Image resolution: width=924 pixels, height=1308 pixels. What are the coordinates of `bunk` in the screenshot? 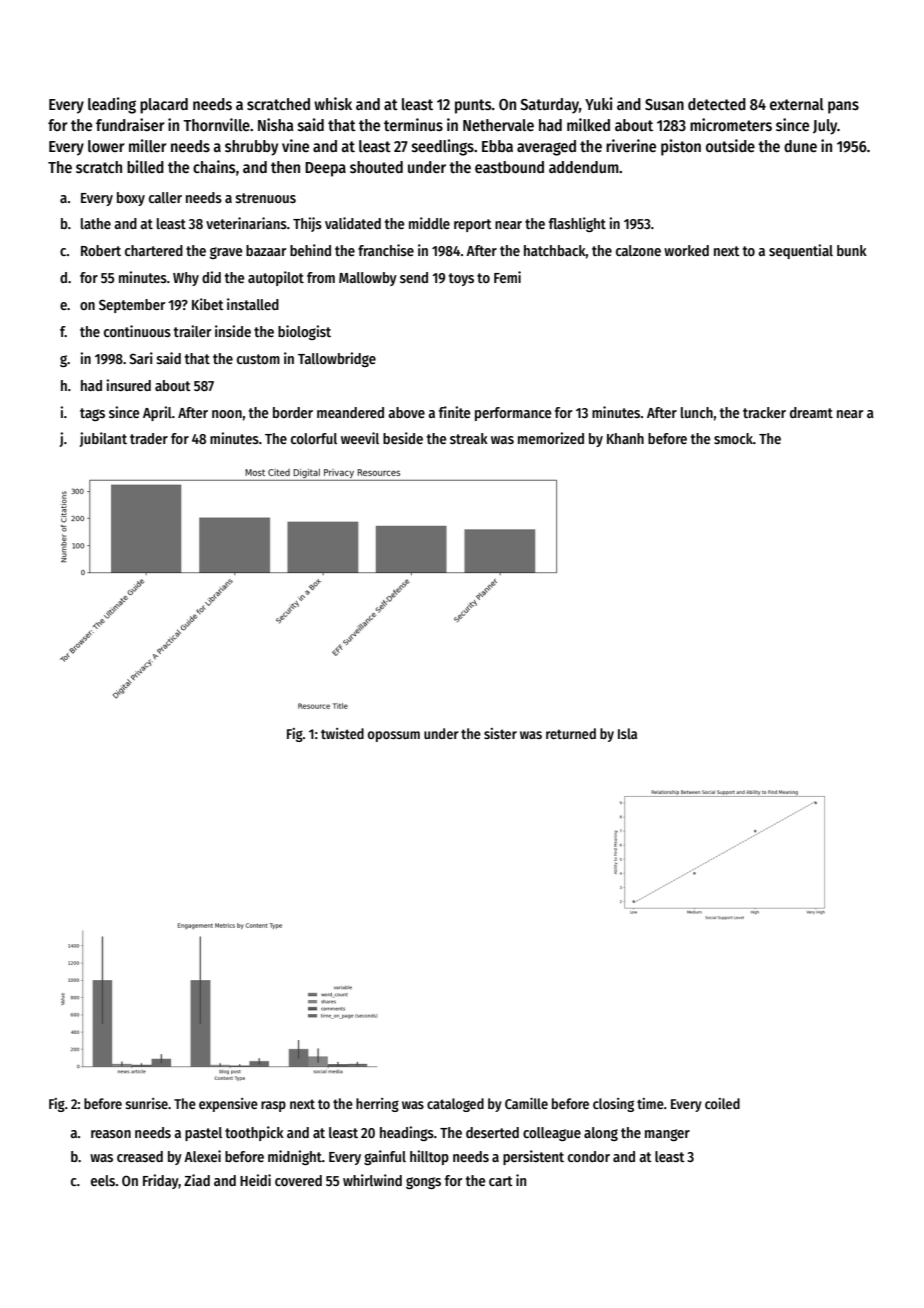 It's located at (852, 250).
